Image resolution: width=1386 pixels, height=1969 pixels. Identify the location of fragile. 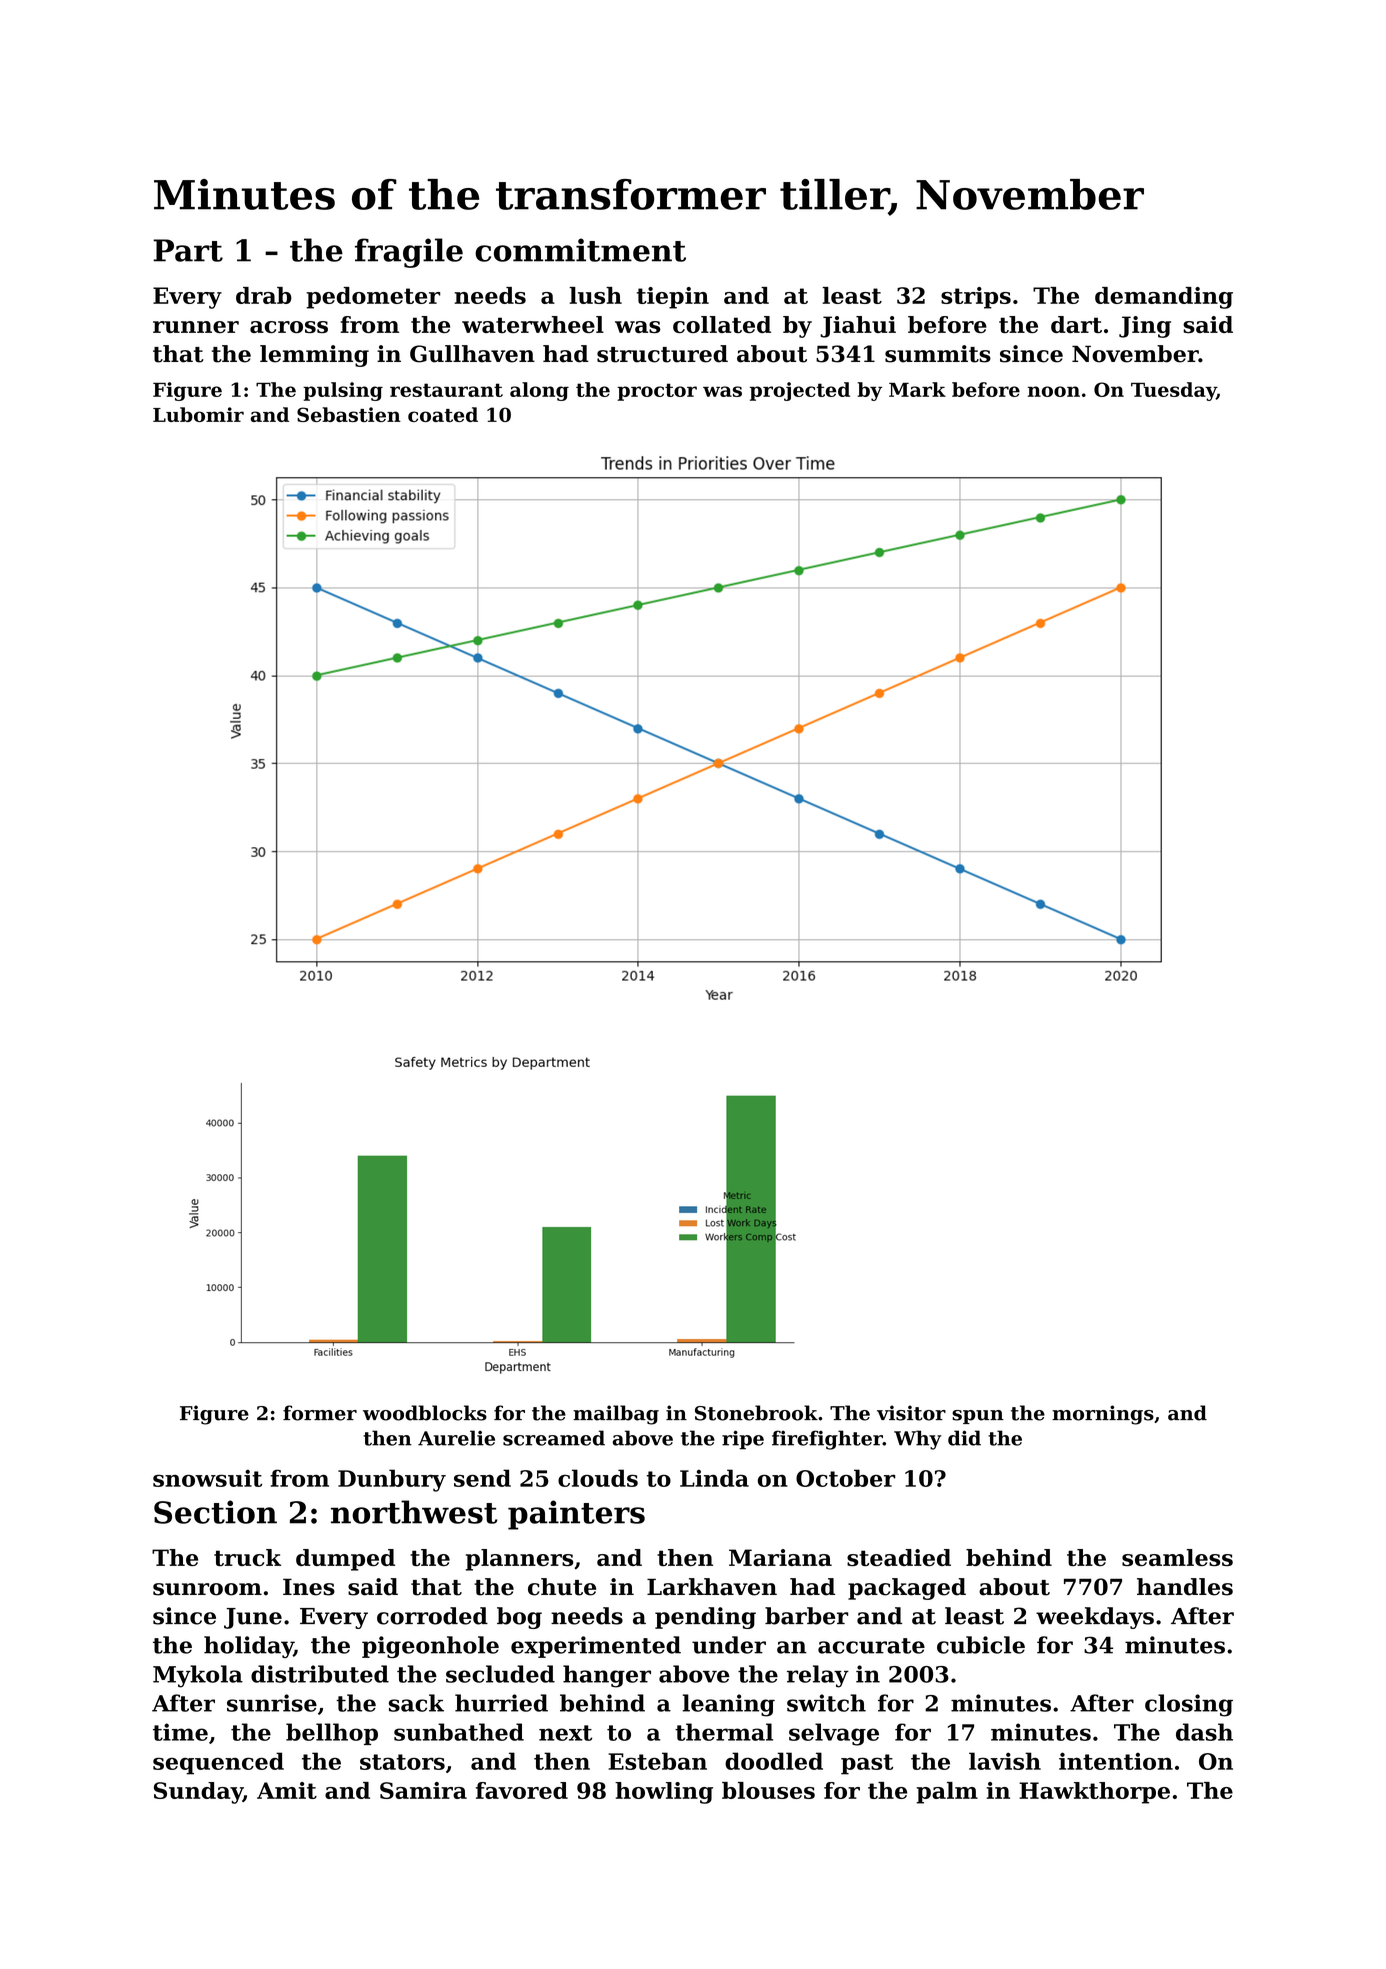
(409, 253).
